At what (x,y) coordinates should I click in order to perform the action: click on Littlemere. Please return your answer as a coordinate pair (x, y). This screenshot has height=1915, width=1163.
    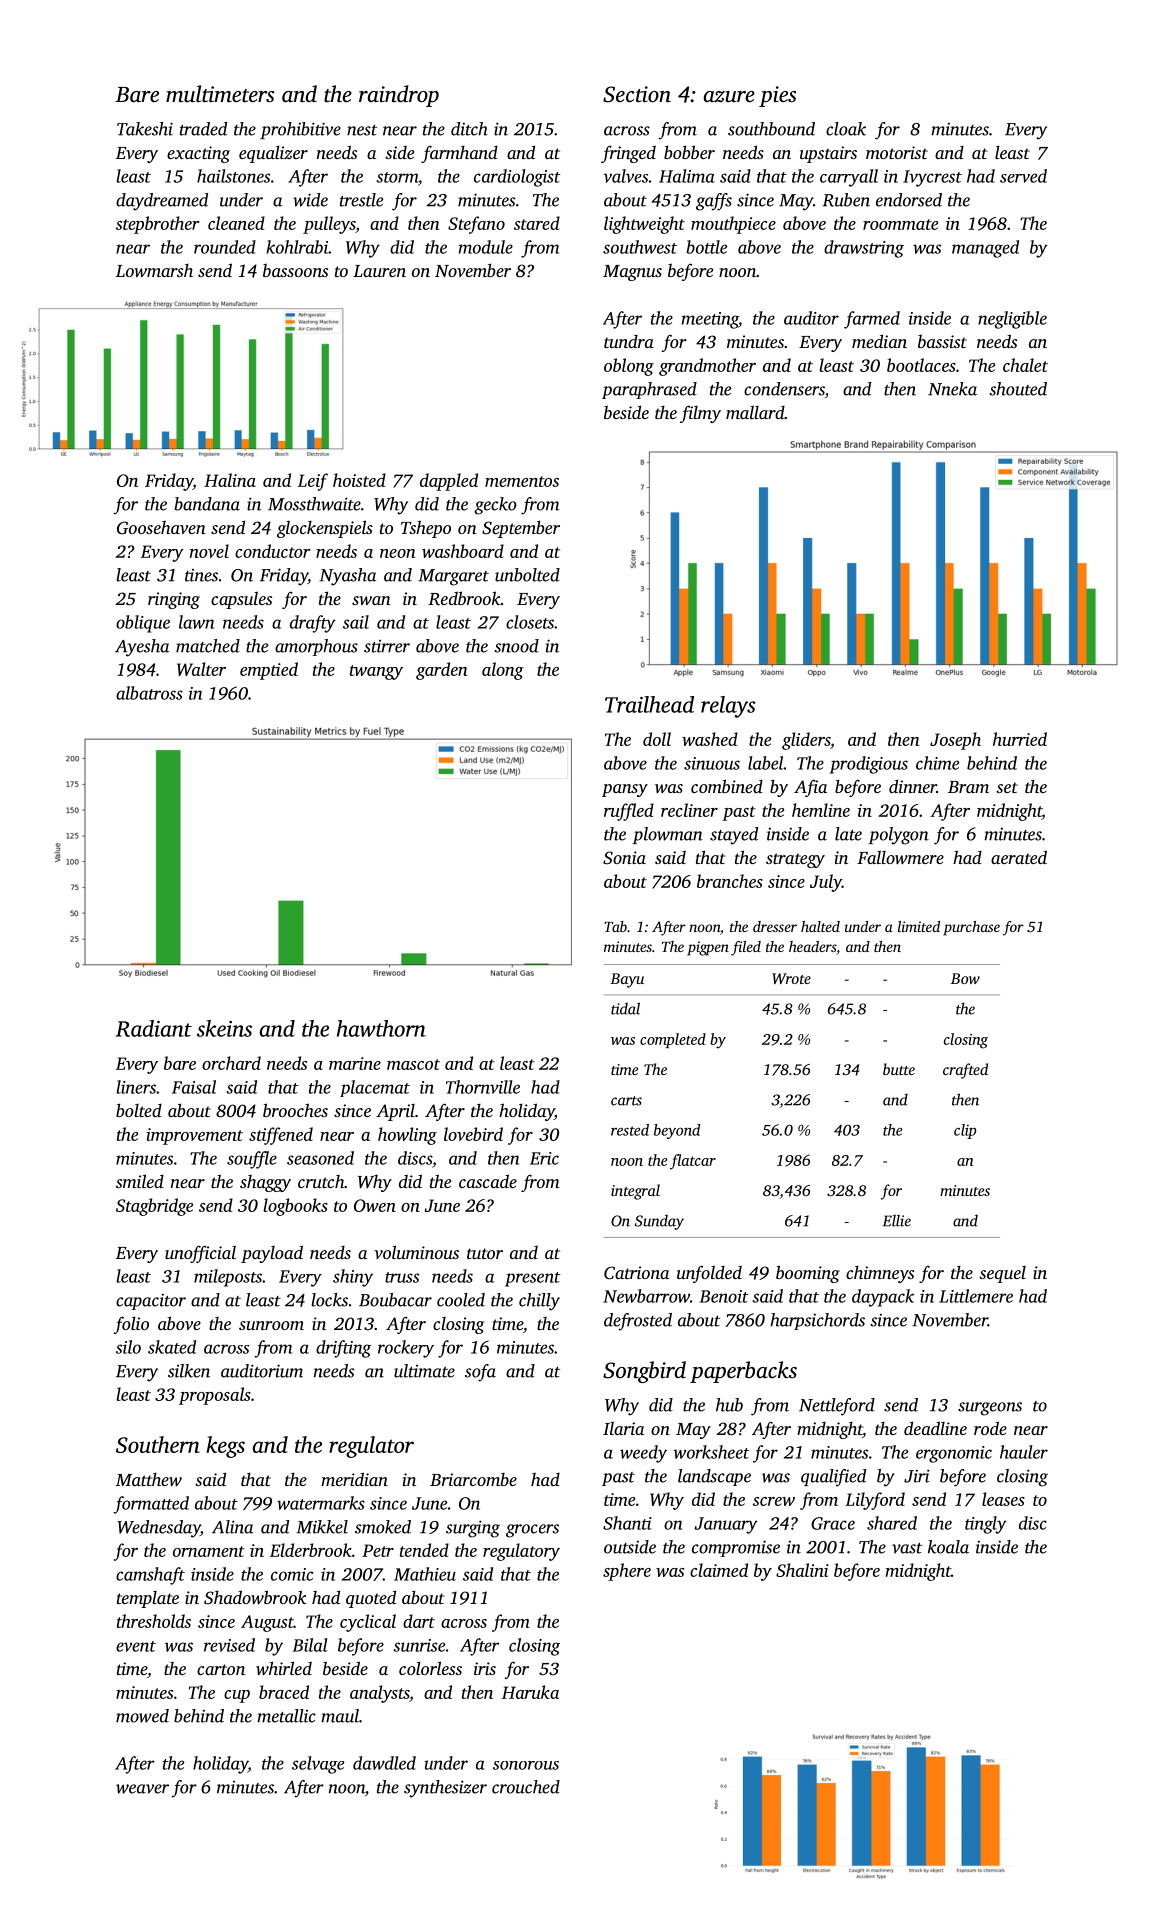
    Looking at the image, I should click on (976, 1296).
